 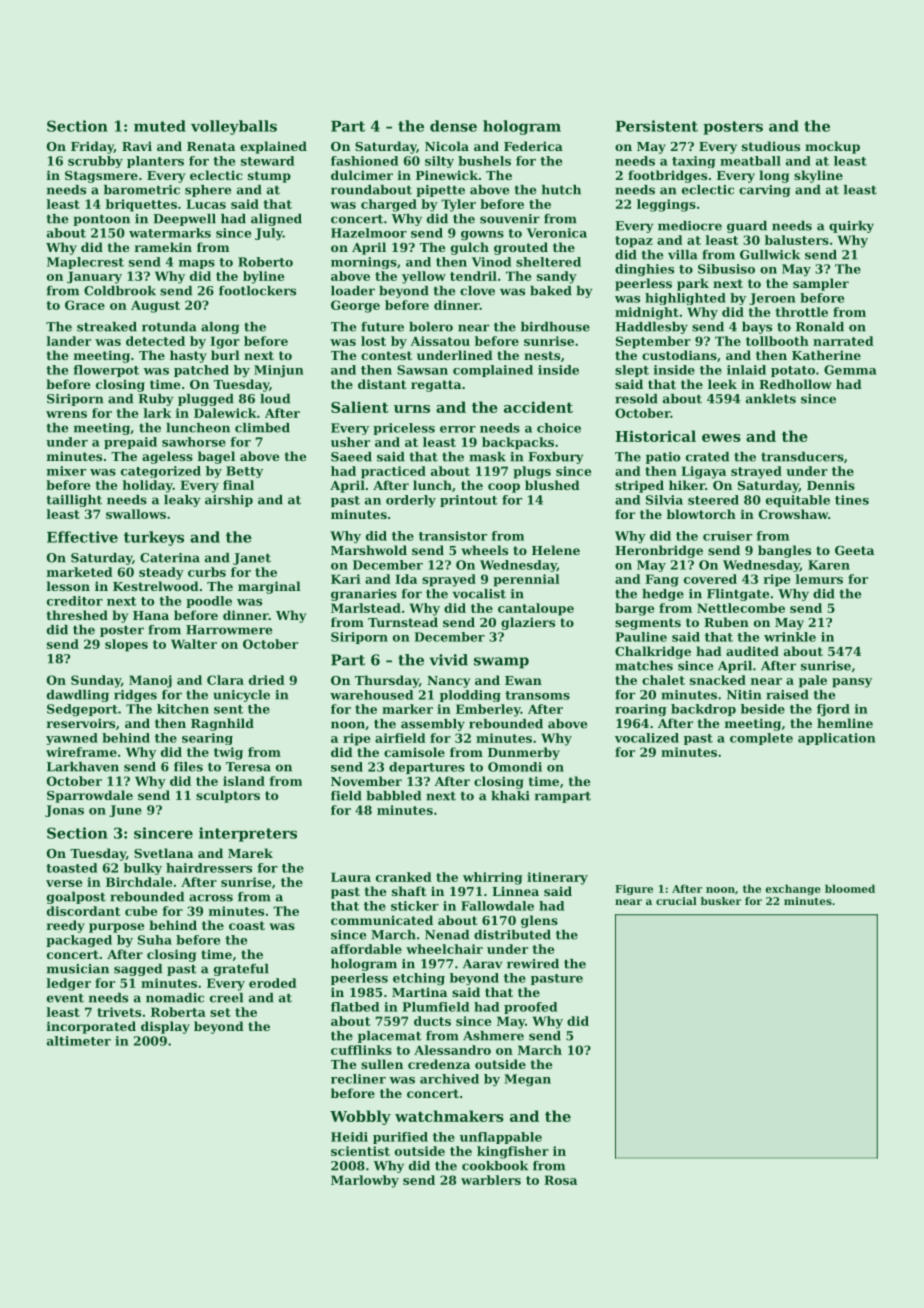 I want to click on incorporated, so click(x=91, y=1027).
